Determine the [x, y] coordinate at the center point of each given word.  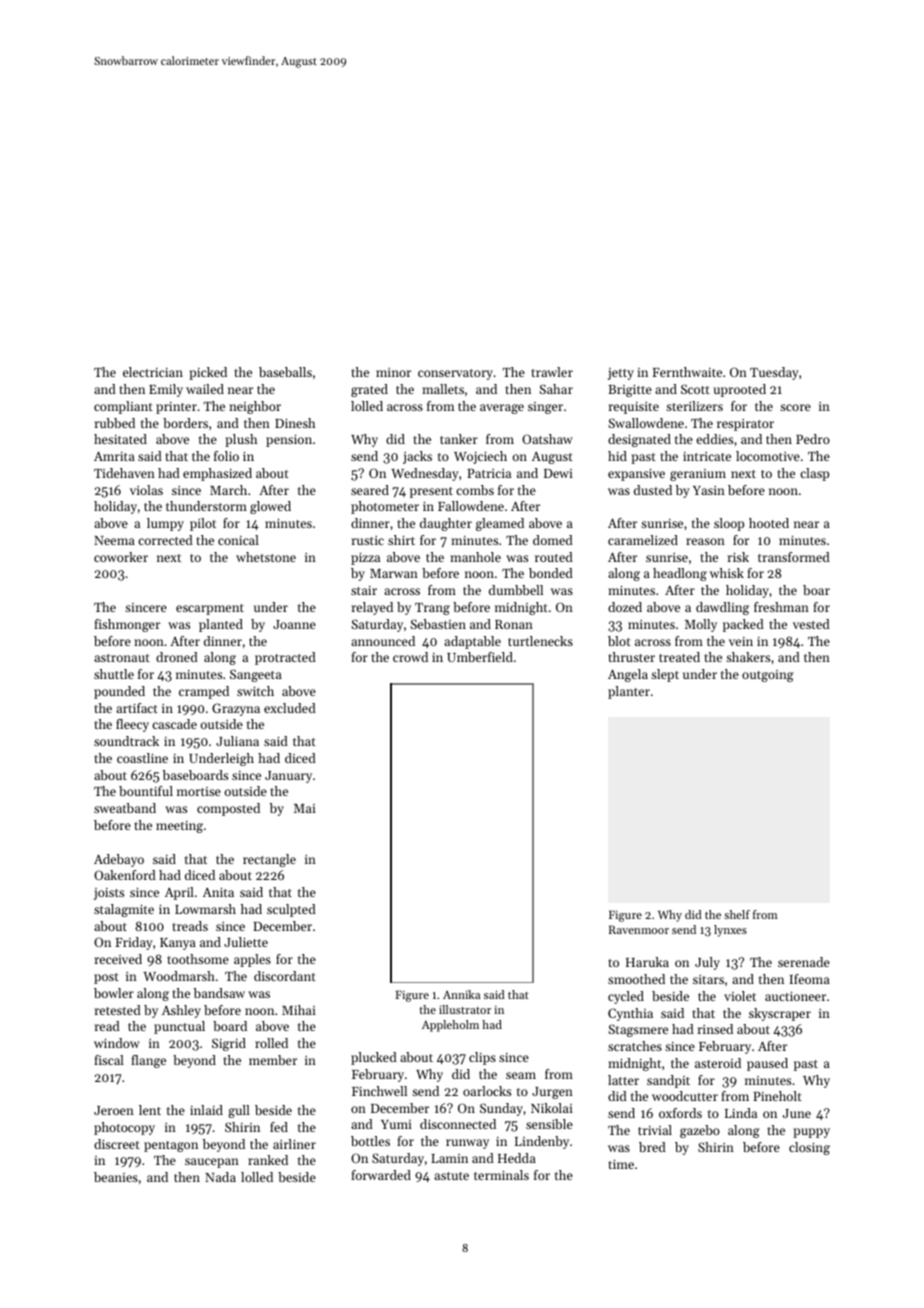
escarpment [210, 609]
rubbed [115, 423]
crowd [410, 657]
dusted [653, 490]
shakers [748, 657]
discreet [117, 1144]
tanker [459, 439]
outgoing [768, 676]
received [118, 959]
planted [221, 625]
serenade [804, 962]
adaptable [472, 642]
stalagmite [124, 910]
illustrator [465, 1009]
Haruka [647, 962]
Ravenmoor [639, 929]
